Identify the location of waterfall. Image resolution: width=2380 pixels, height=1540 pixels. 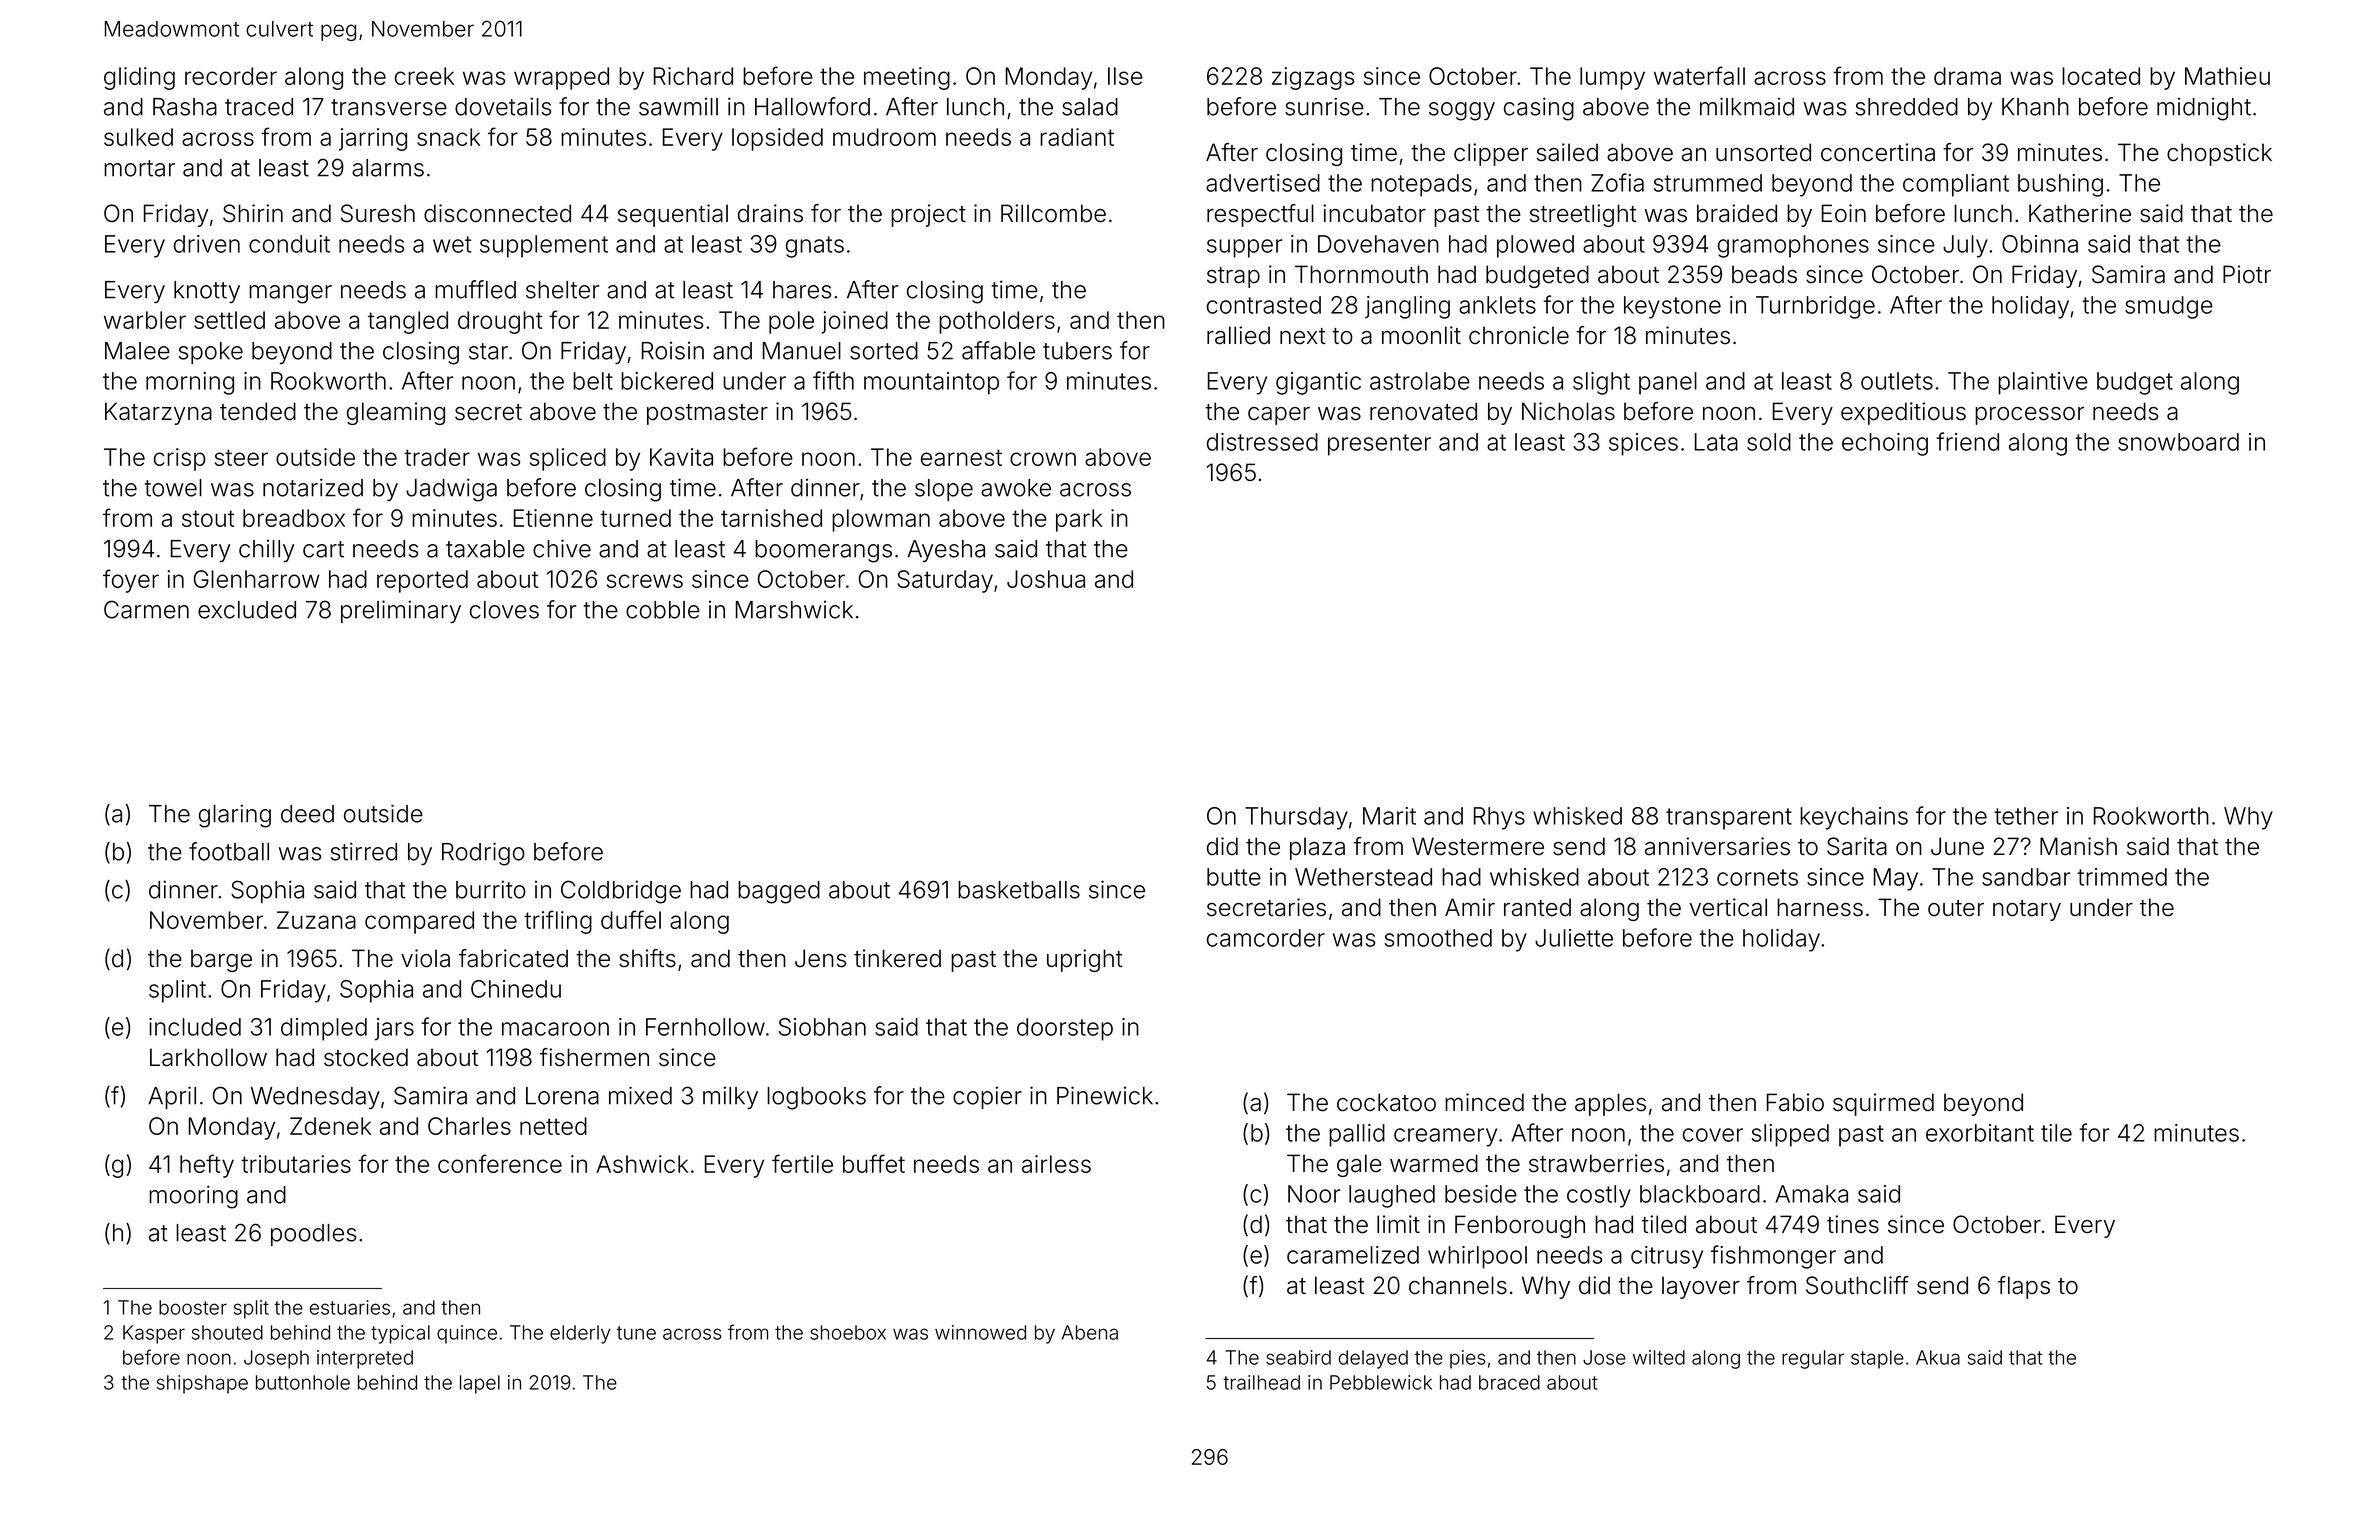
(1699, 75).
